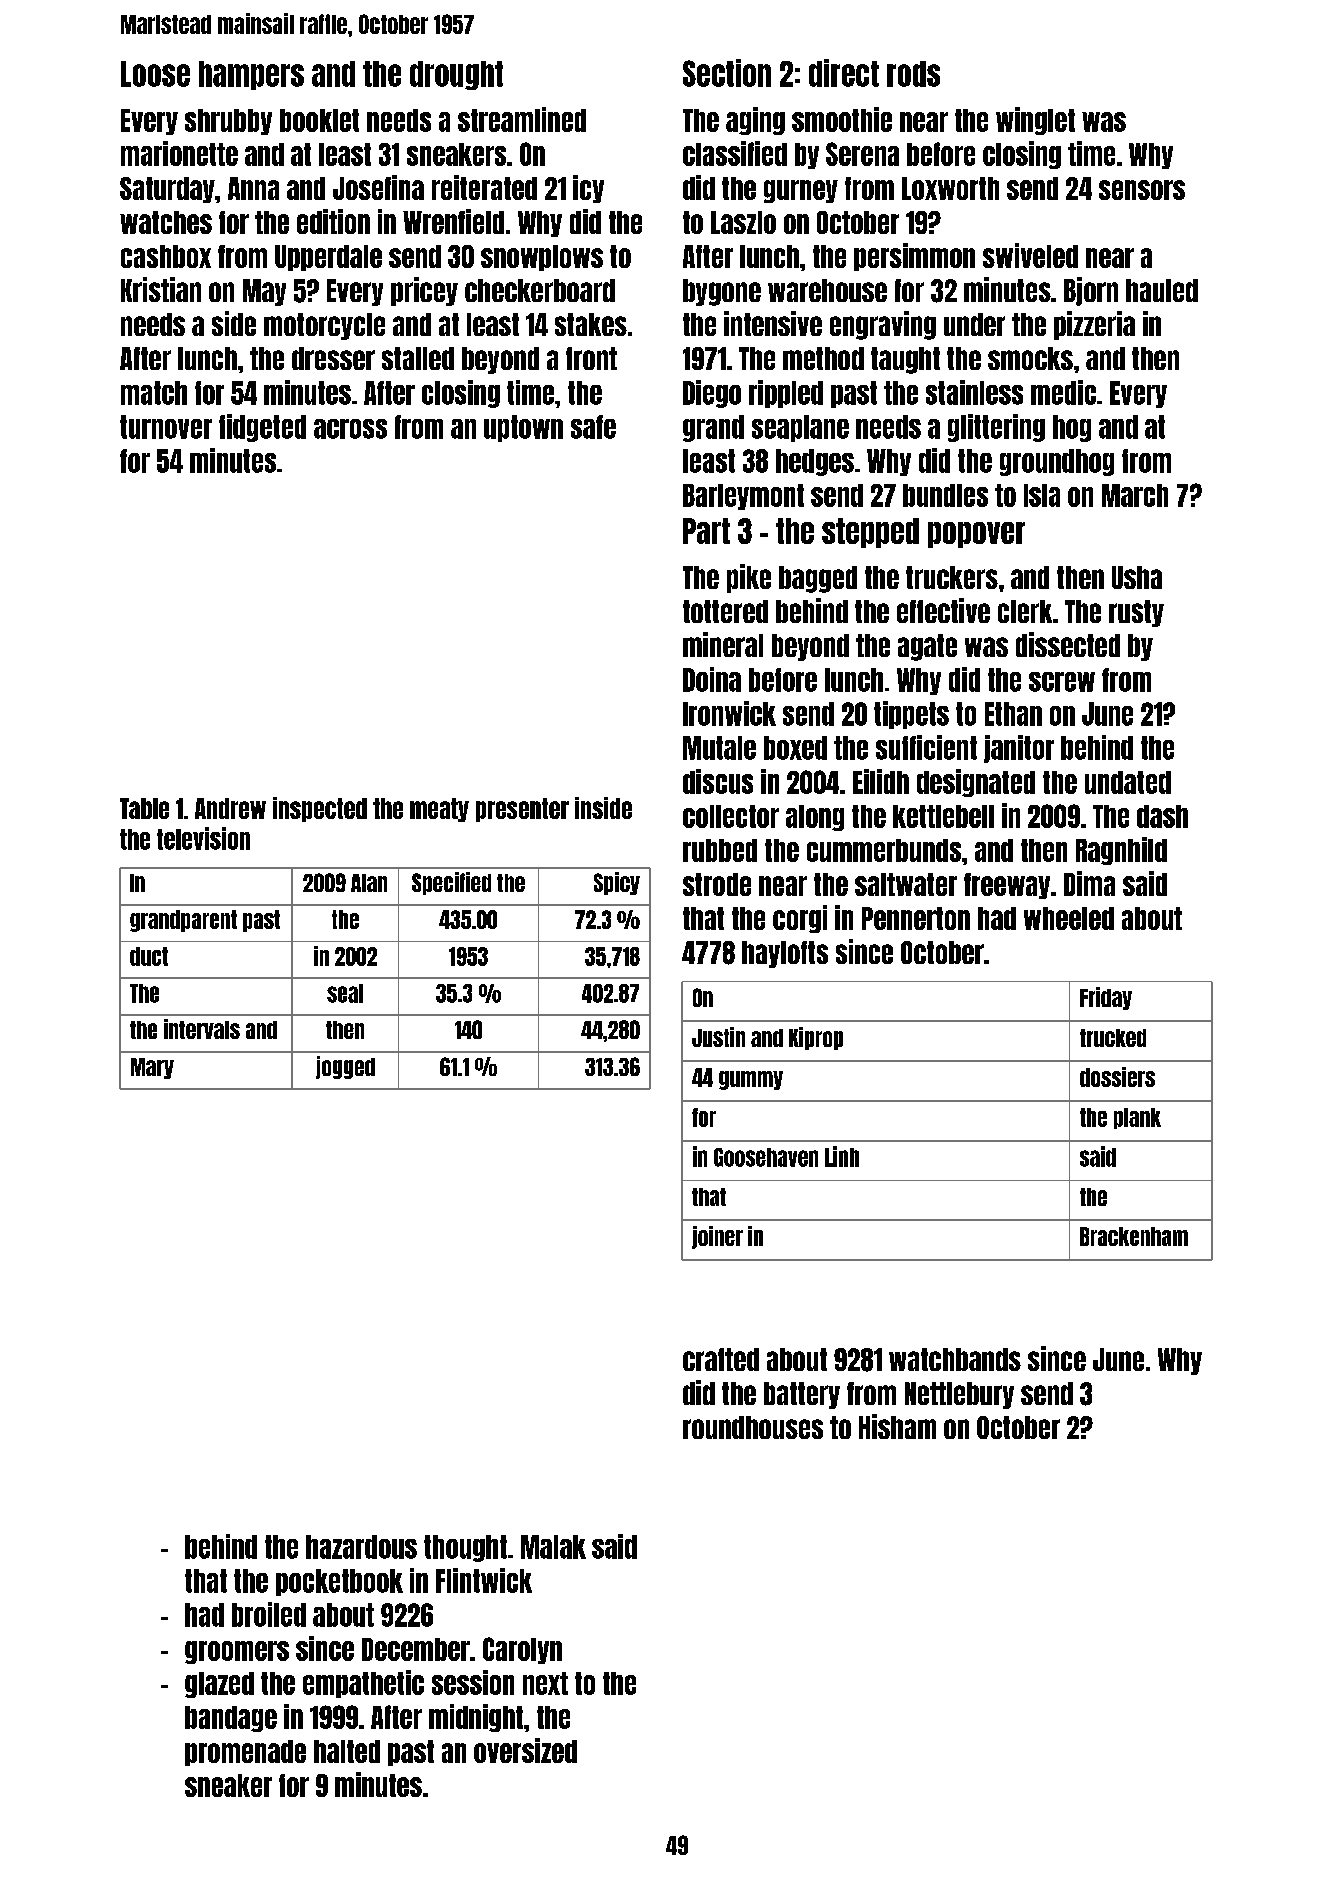  Describe the element at coordinates (245, 1753) in the screenshot. I see `promenade` at that location.
